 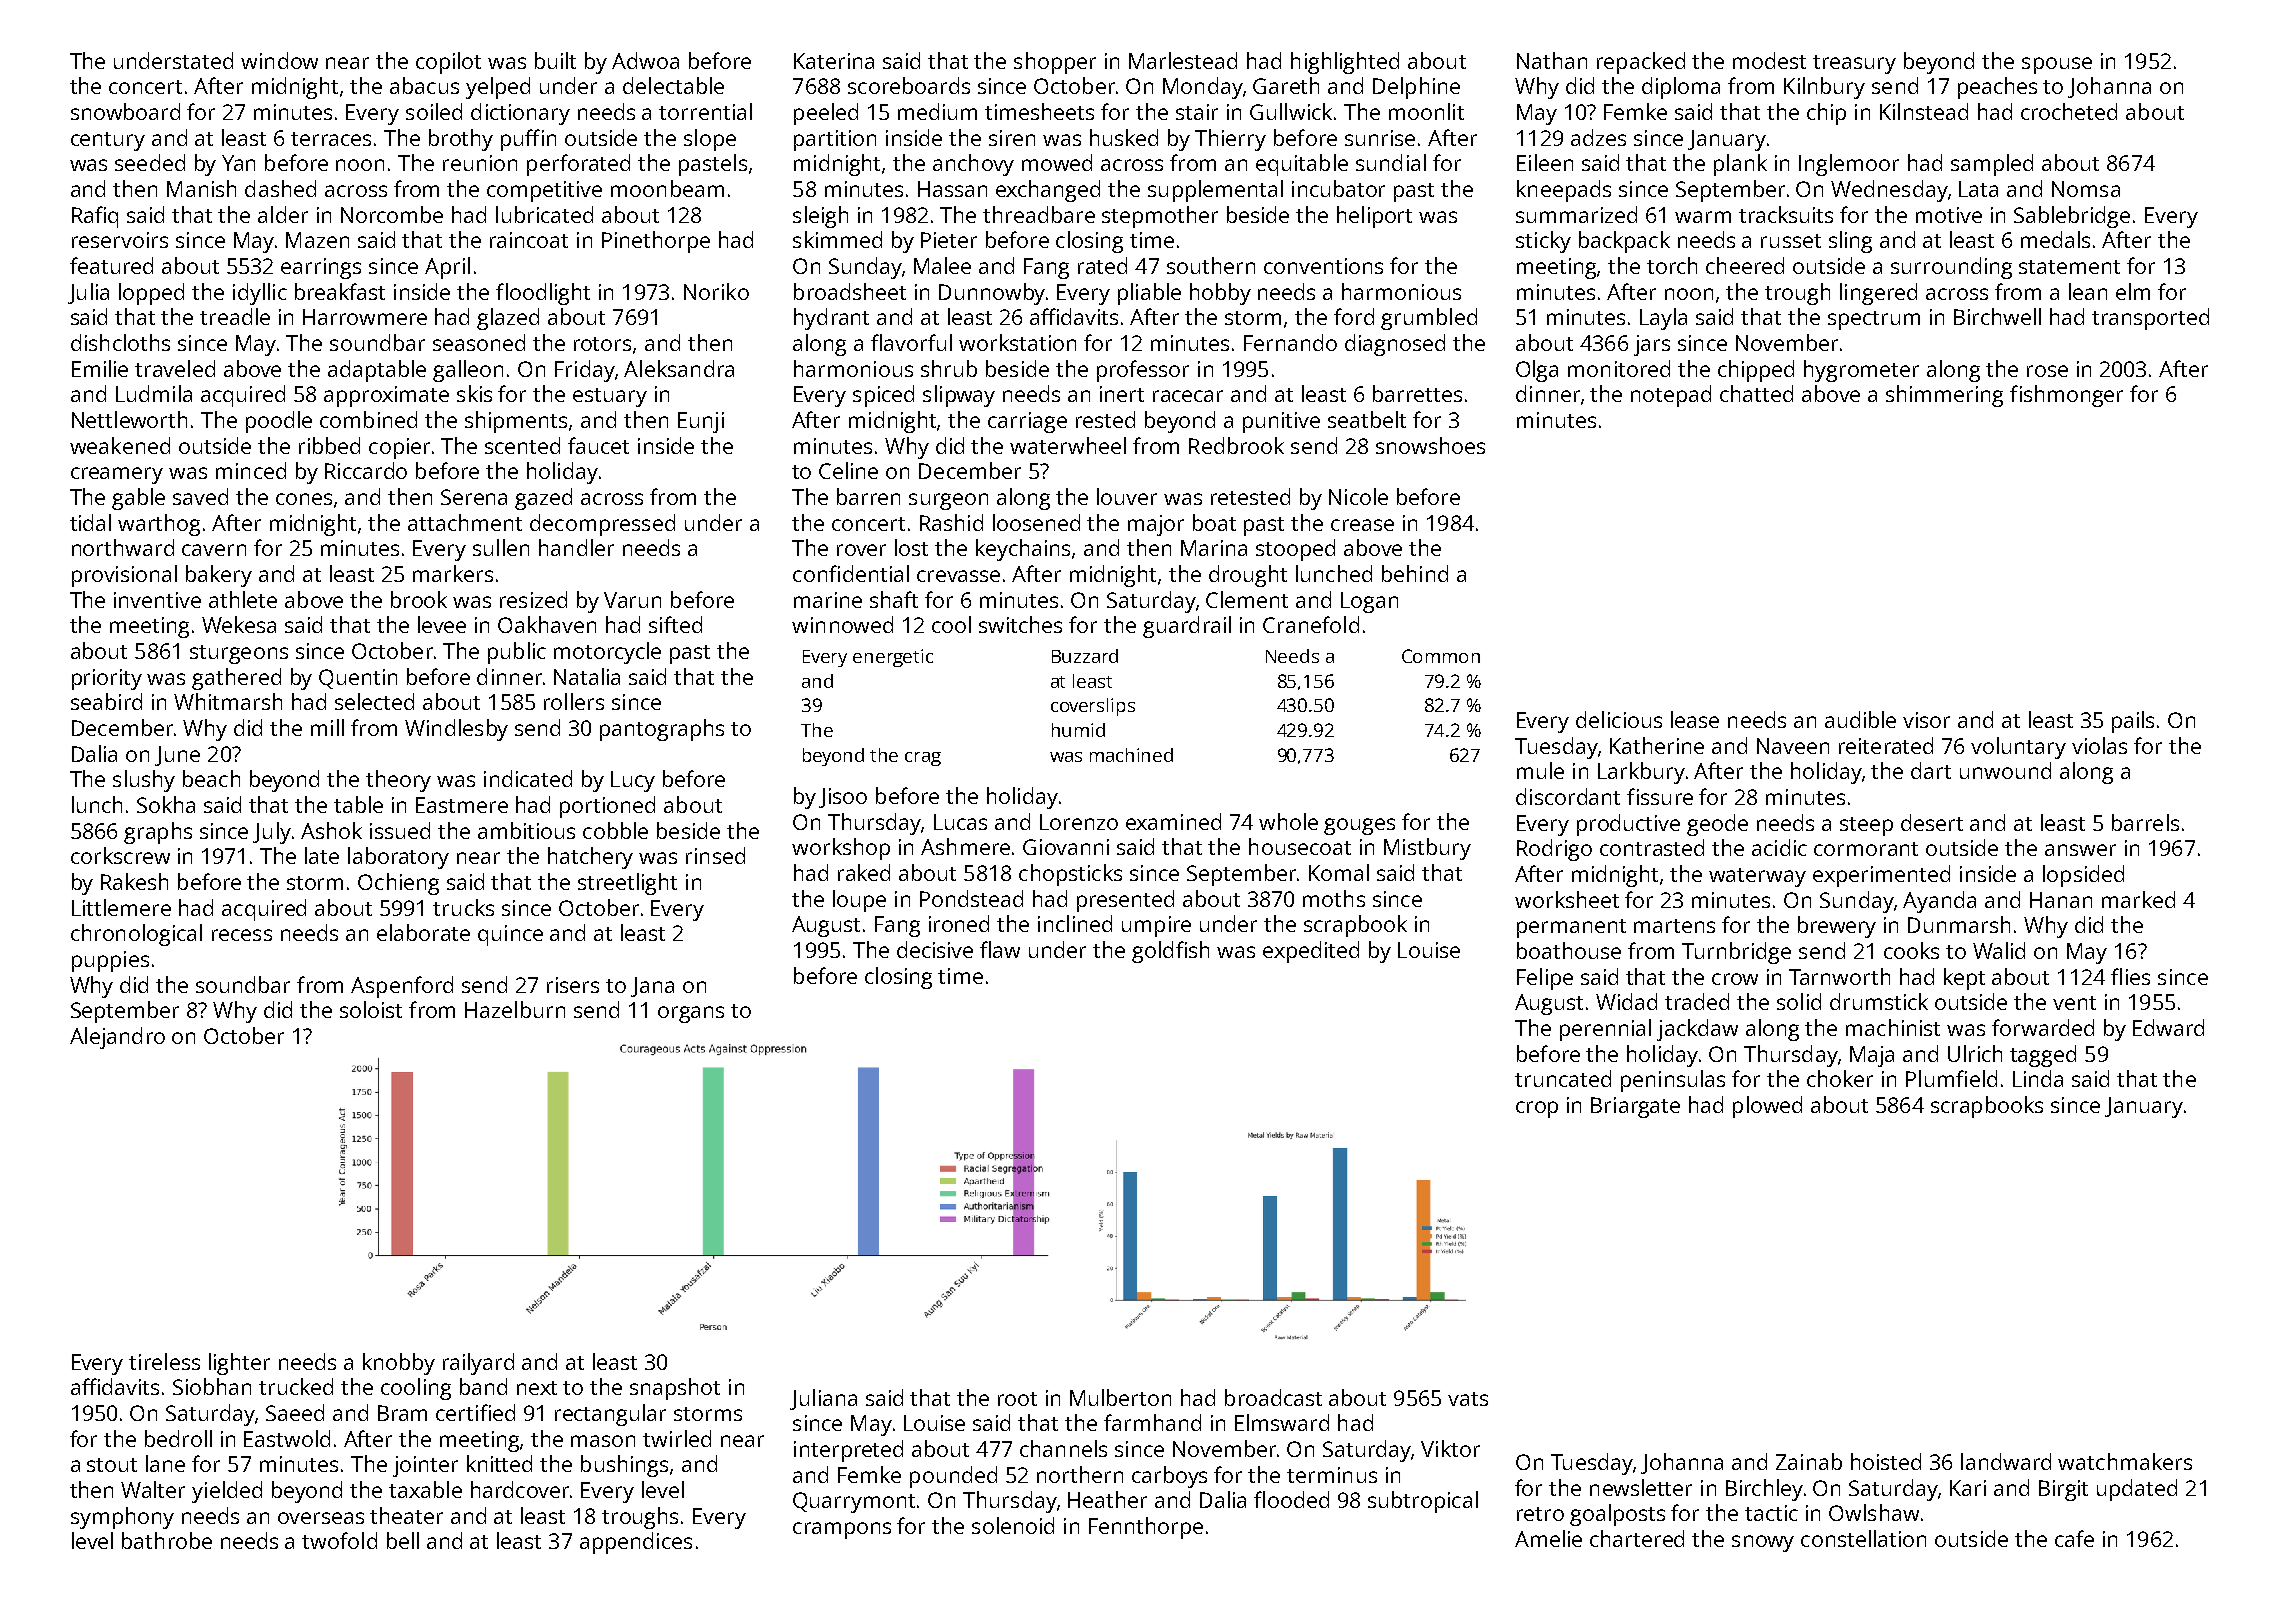 I want to click on rectangular, so click(x=610, y=1415).
